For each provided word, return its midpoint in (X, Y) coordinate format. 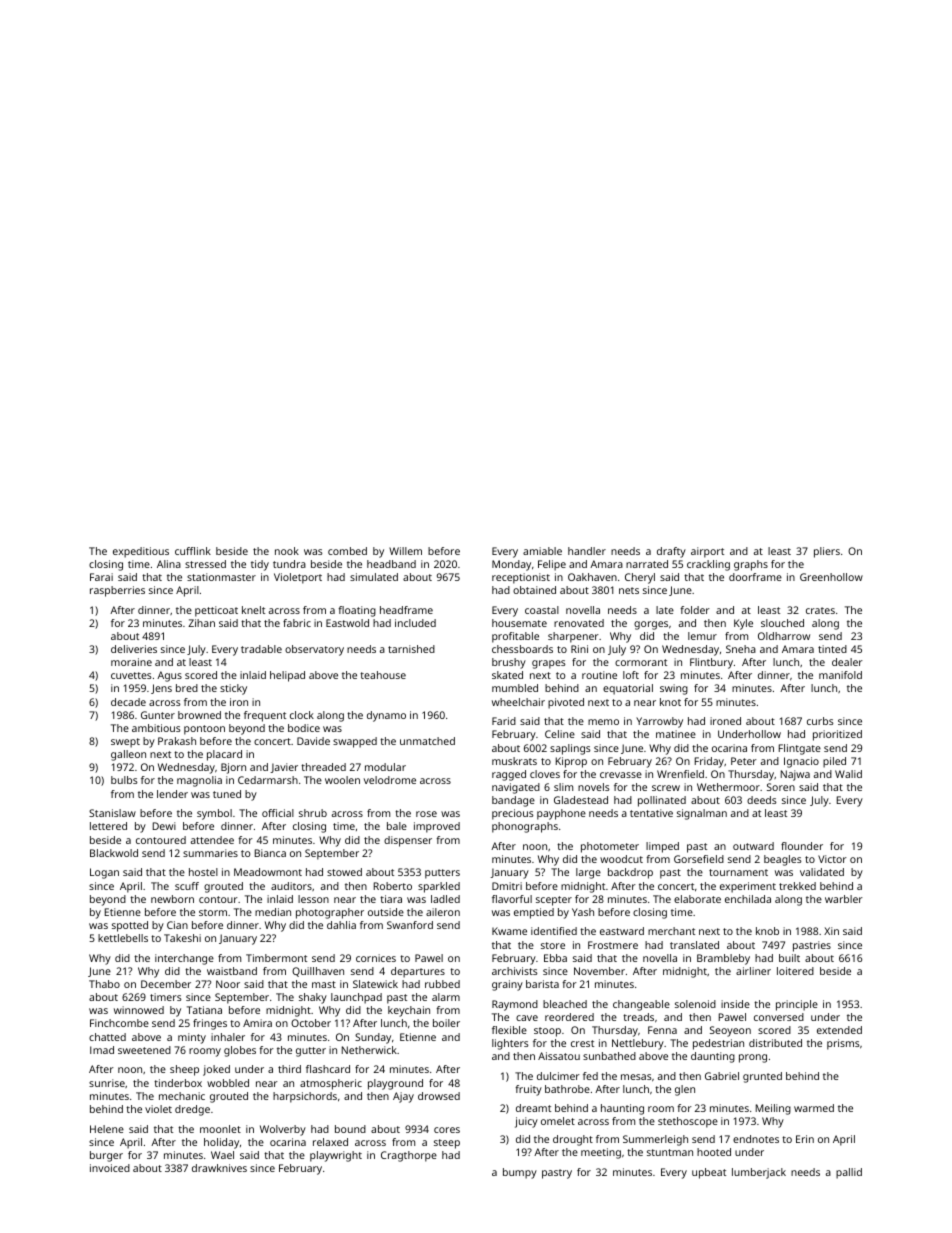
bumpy (520, 1173)
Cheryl (640, 578)
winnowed (139, 1010)
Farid (504, 721)
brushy (509, 663)
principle (797, 1005)
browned (199, 715)
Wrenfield (680, 774)
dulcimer (558, 1076)
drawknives (219, 1168)
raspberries (117, 591)
